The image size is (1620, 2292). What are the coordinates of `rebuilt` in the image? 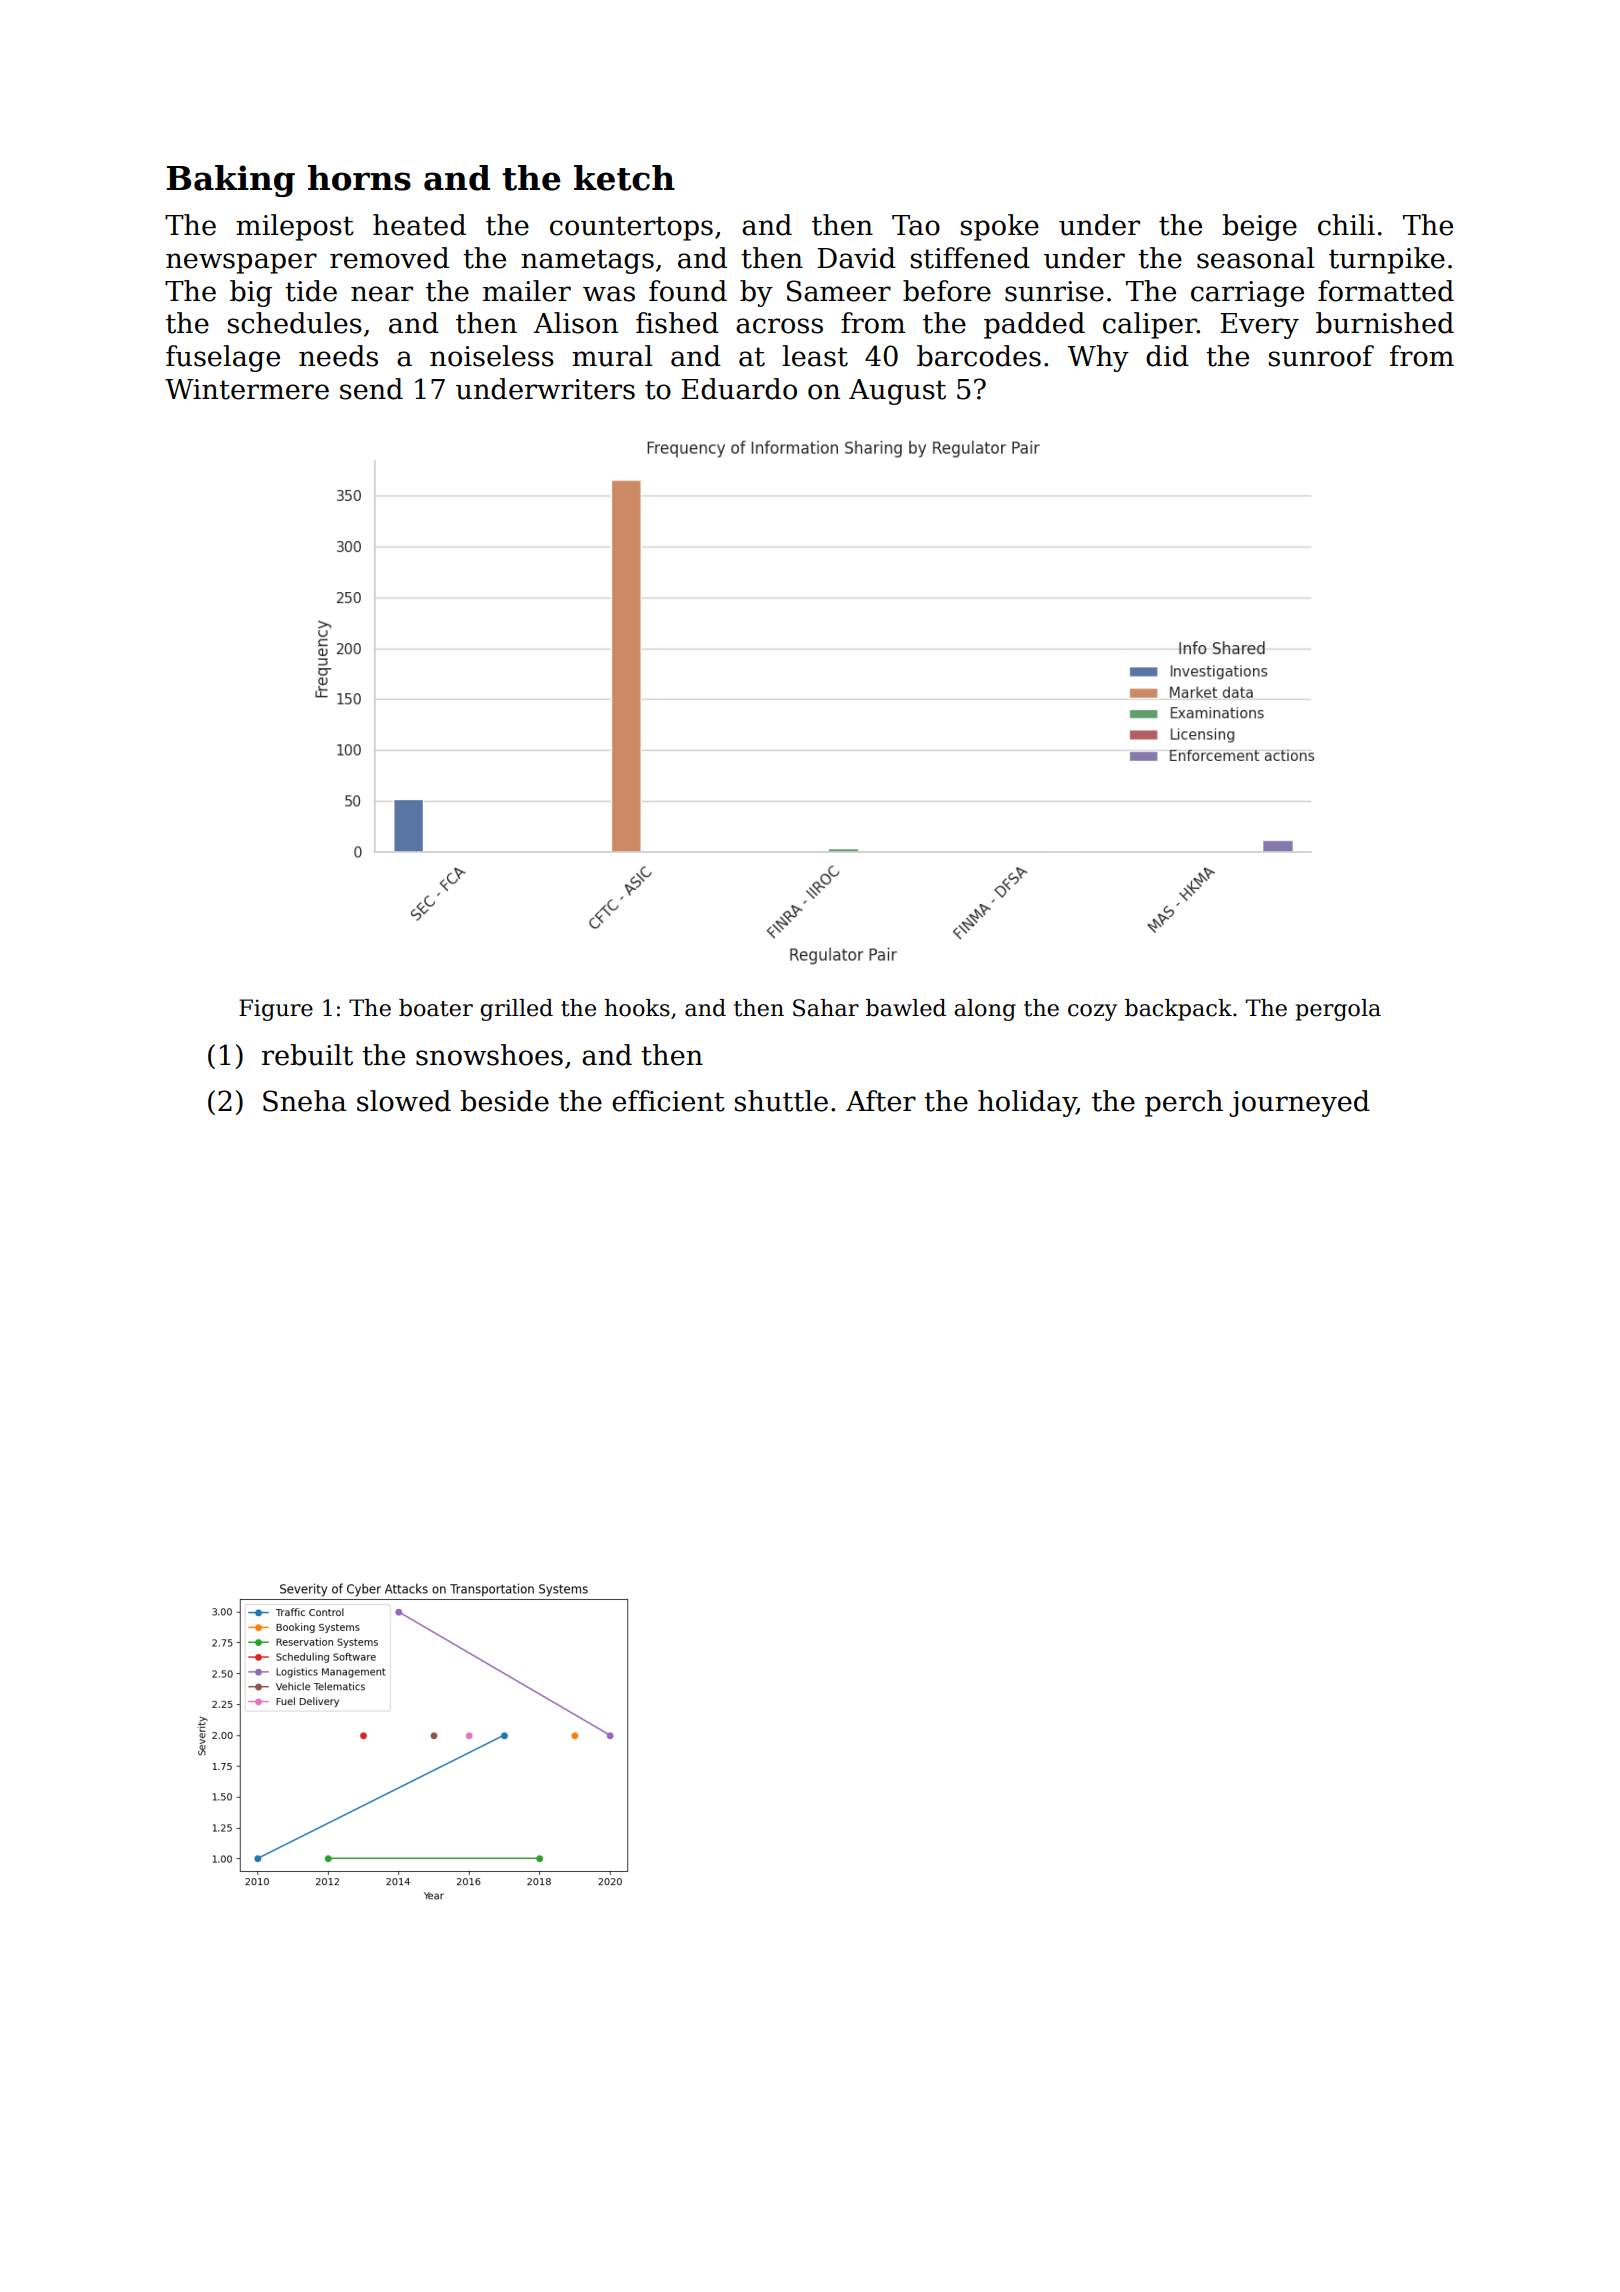 It's located at (307, 1055).
